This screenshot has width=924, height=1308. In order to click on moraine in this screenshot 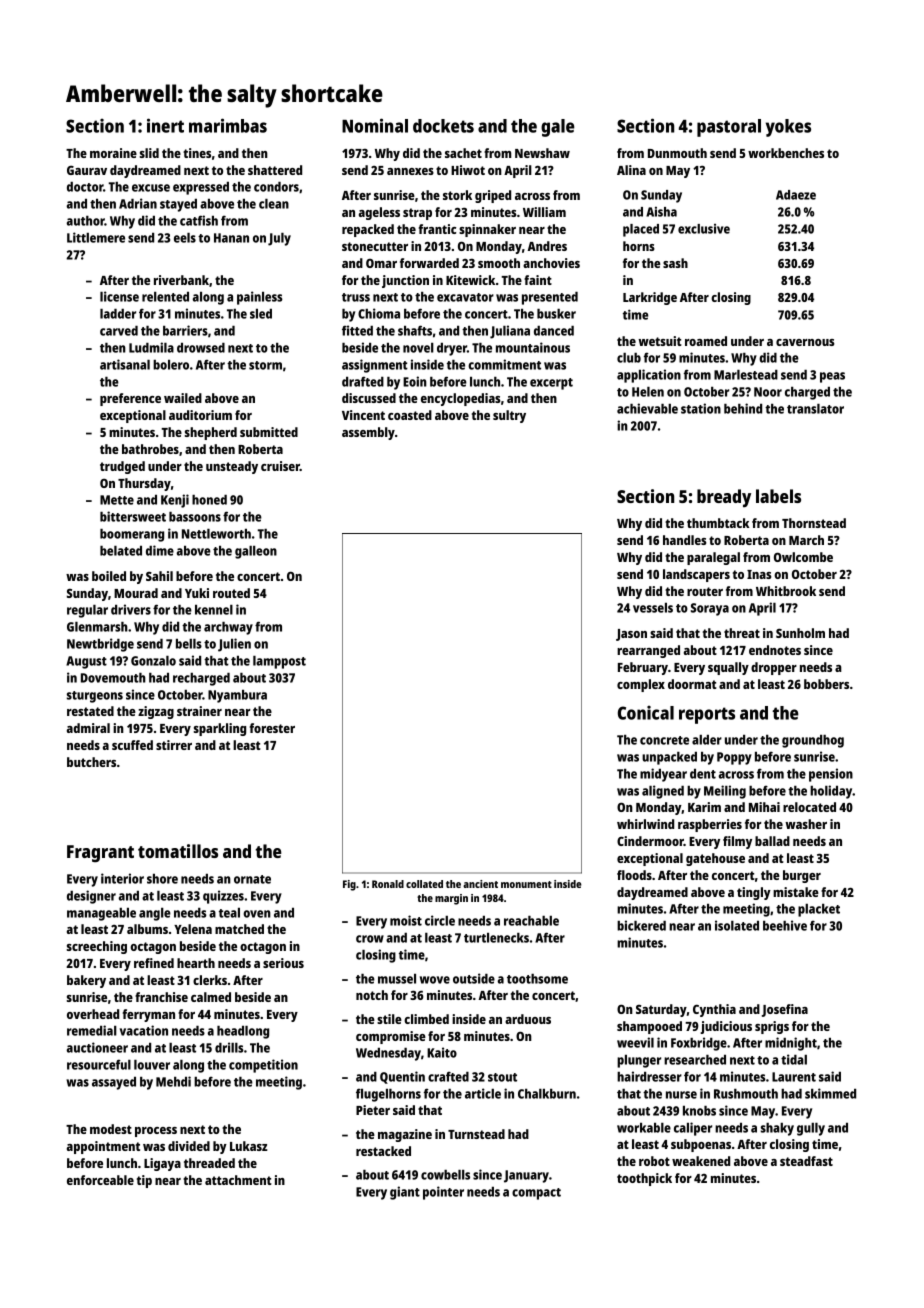, I will do `click(113, 153)`.
